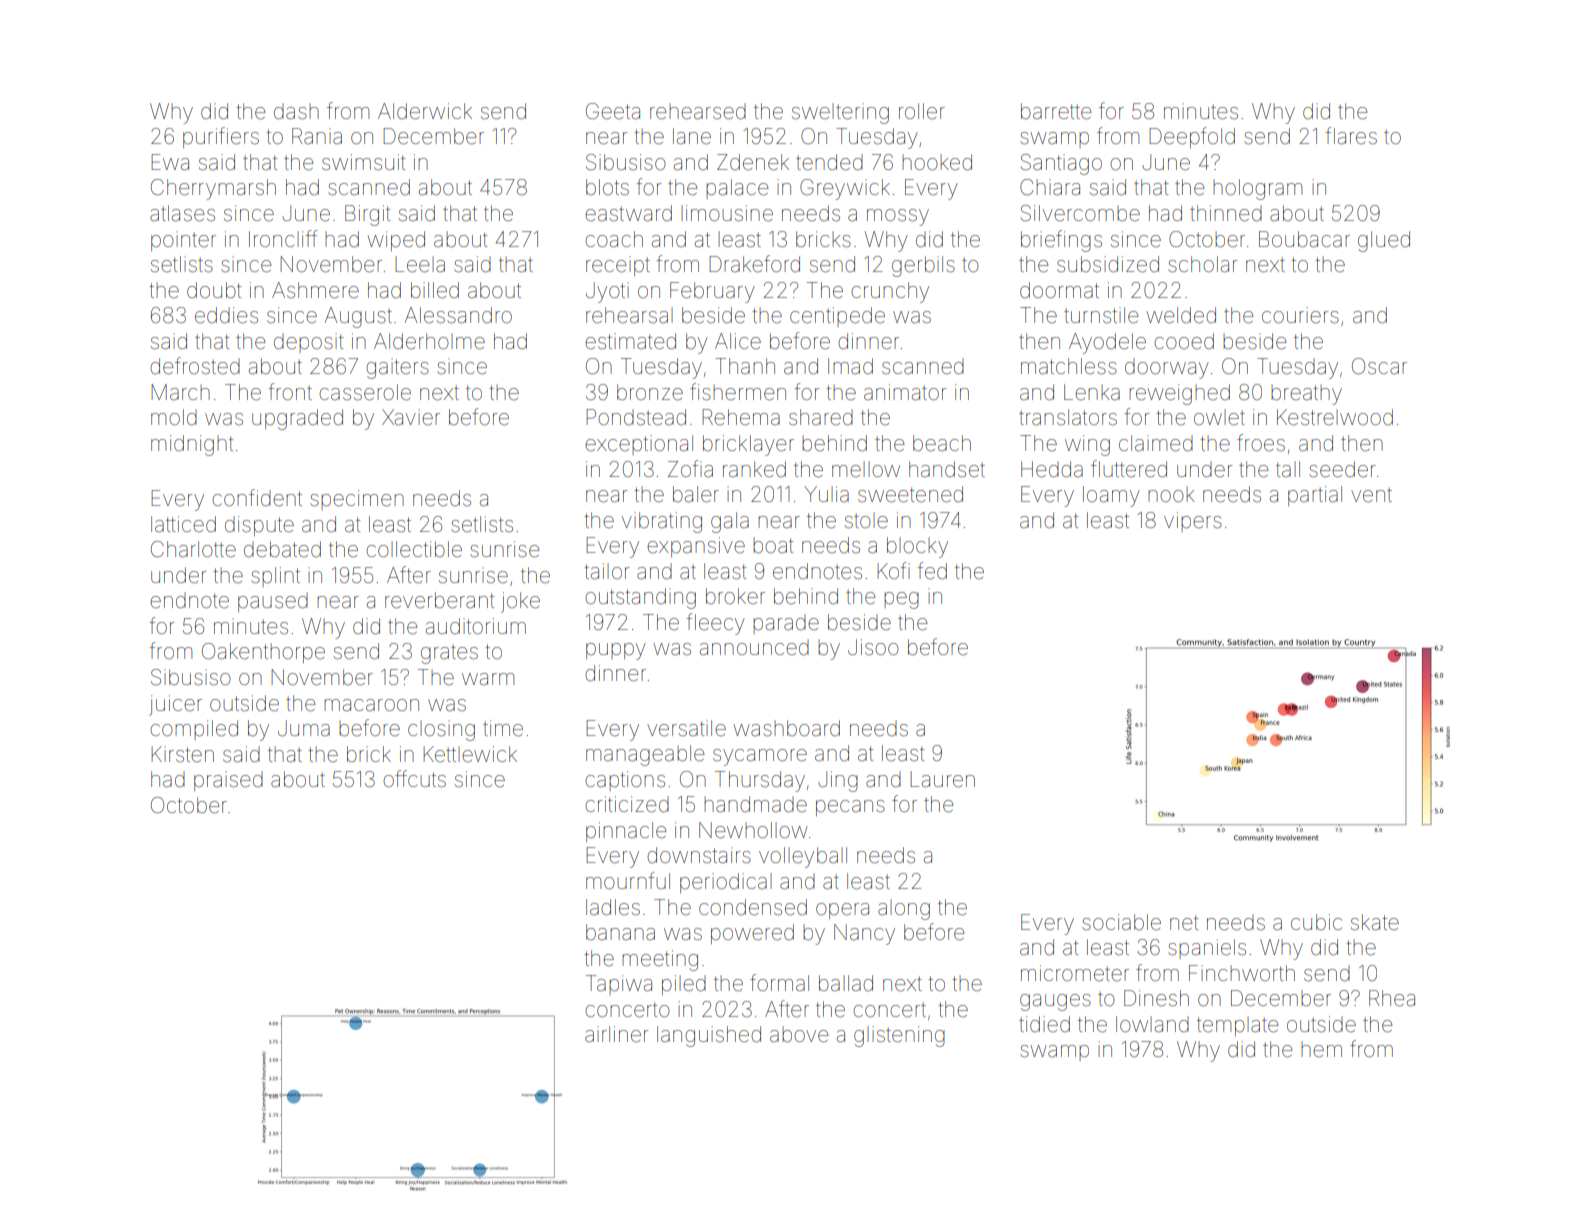 The height and width of the image is (1215, 1572). What do you see at coordinates (1261, 443) in the image?
I see `froes` at bounding box center [1261, 443].
